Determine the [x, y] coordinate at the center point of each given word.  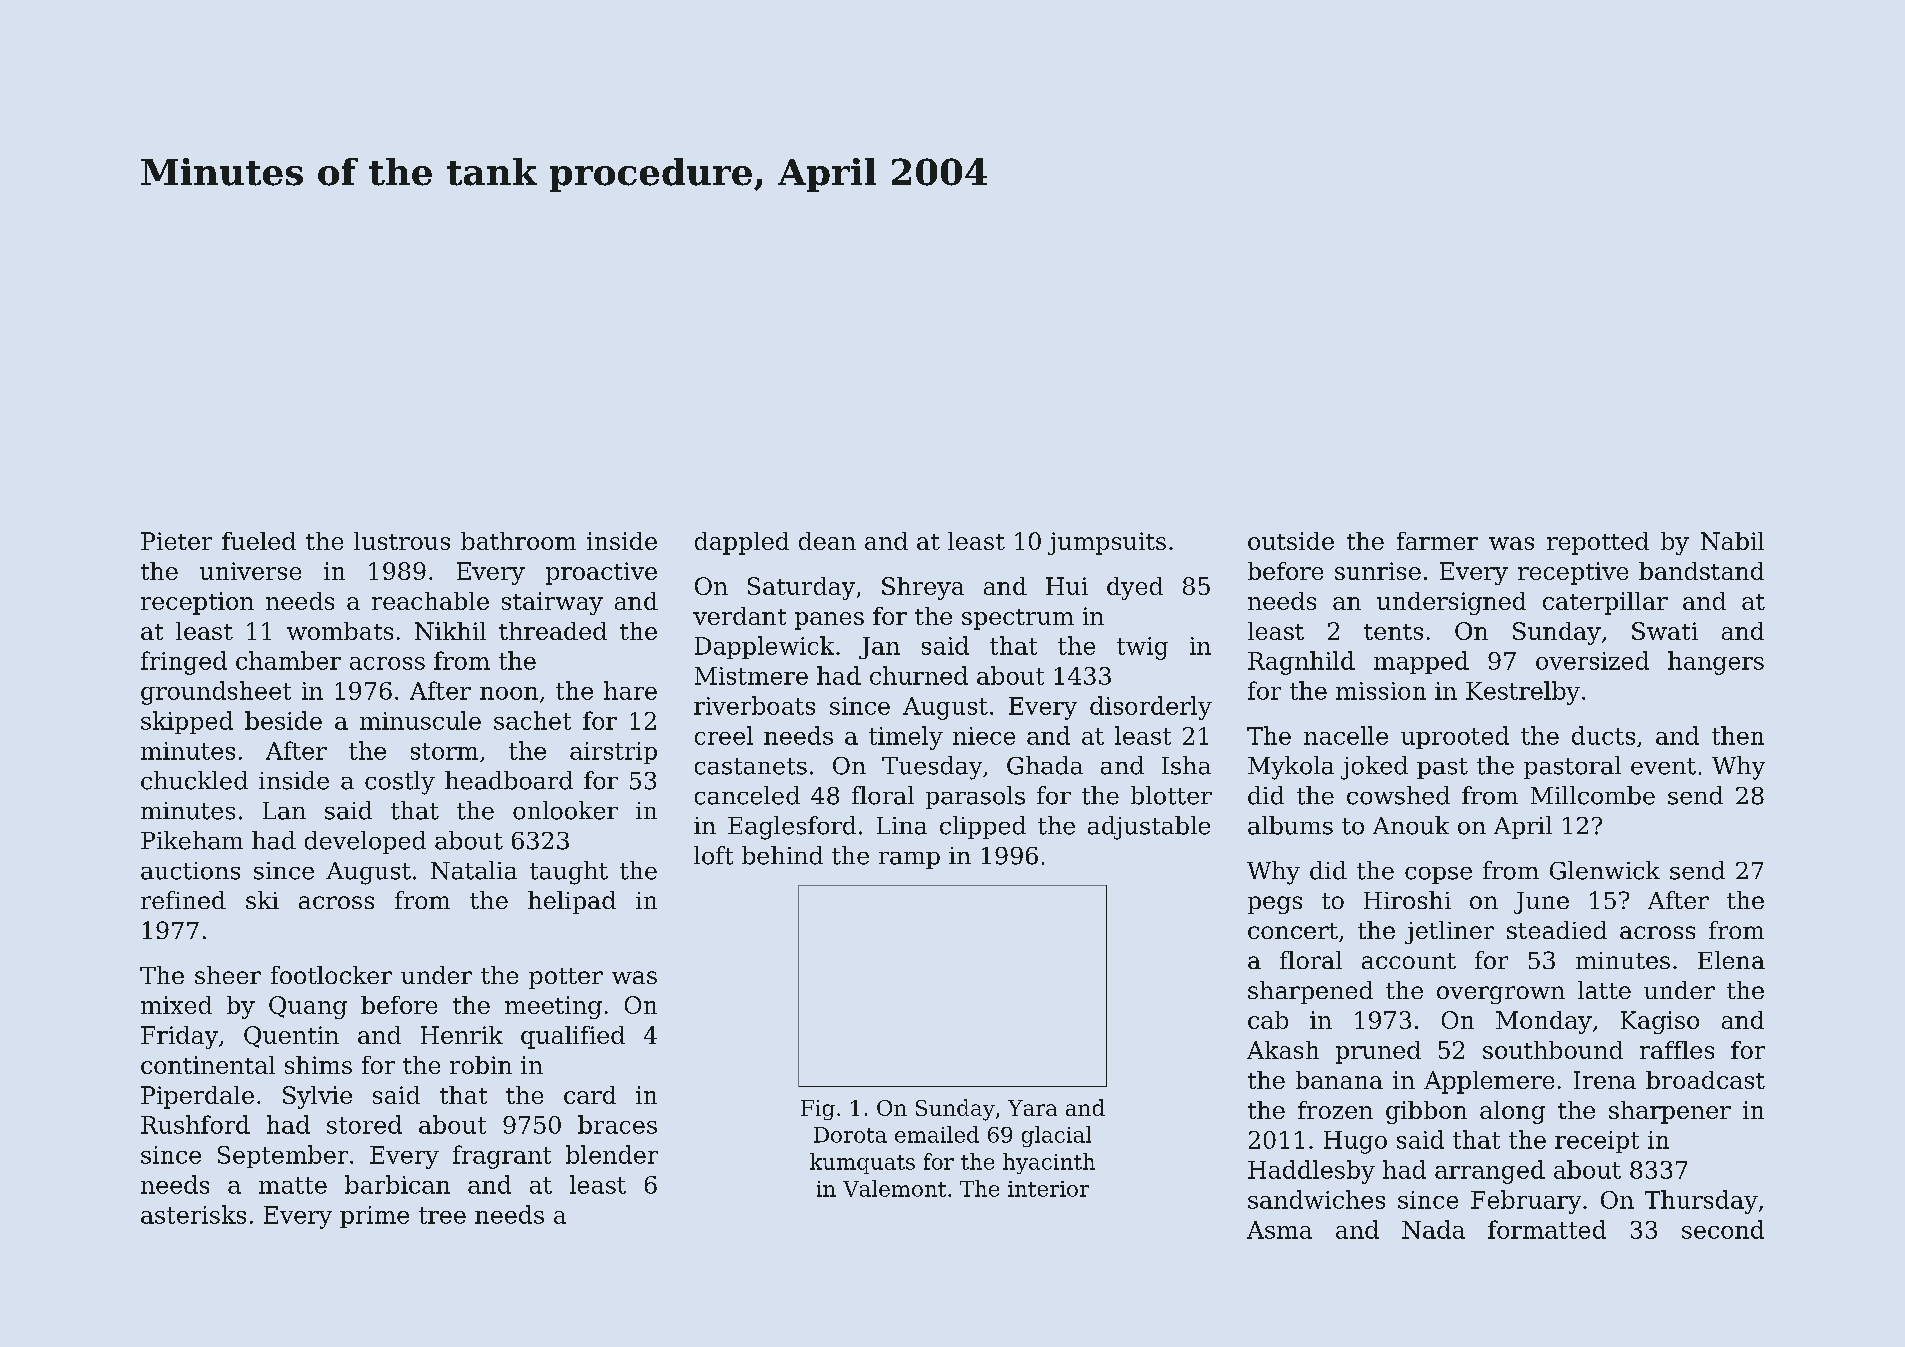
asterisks [193, 1214]
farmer [1437, 541]
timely [906, 738]
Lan [284, 811]
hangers [1716, 663]
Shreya [923, 588]
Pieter [176, 541]
